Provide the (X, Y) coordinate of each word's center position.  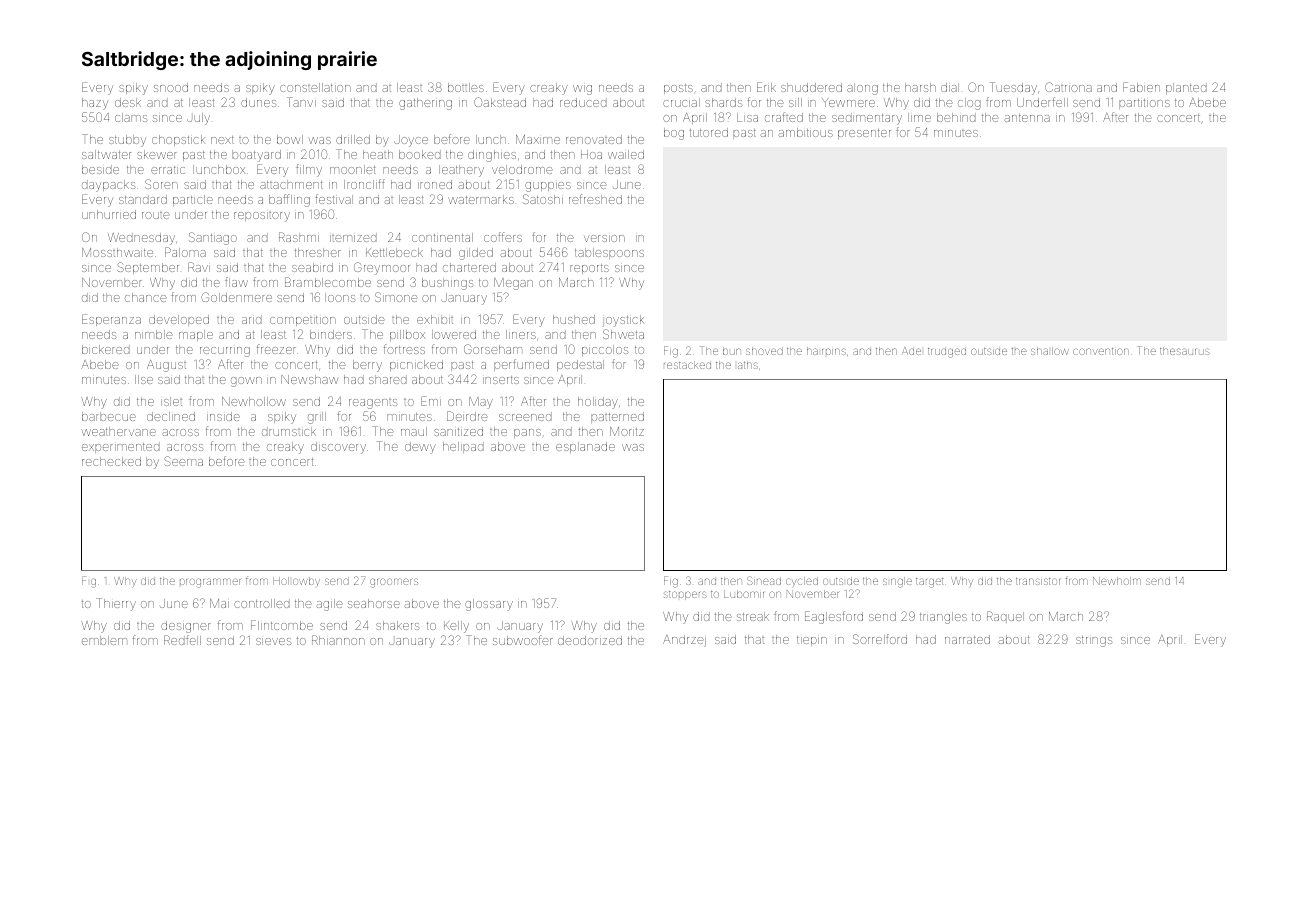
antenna (1027, 118)
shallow (1050, 351)
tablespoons (609, 253)
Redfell (182, 640)
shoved (764, 351)
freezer (276, 349)
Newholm (1117, 581)
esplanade (585, 447)
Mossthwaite (117, 252)
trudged (947, 353)
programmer (210, 583)
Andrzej (684, 641)
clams (131, 117)
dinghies (492, 156)
